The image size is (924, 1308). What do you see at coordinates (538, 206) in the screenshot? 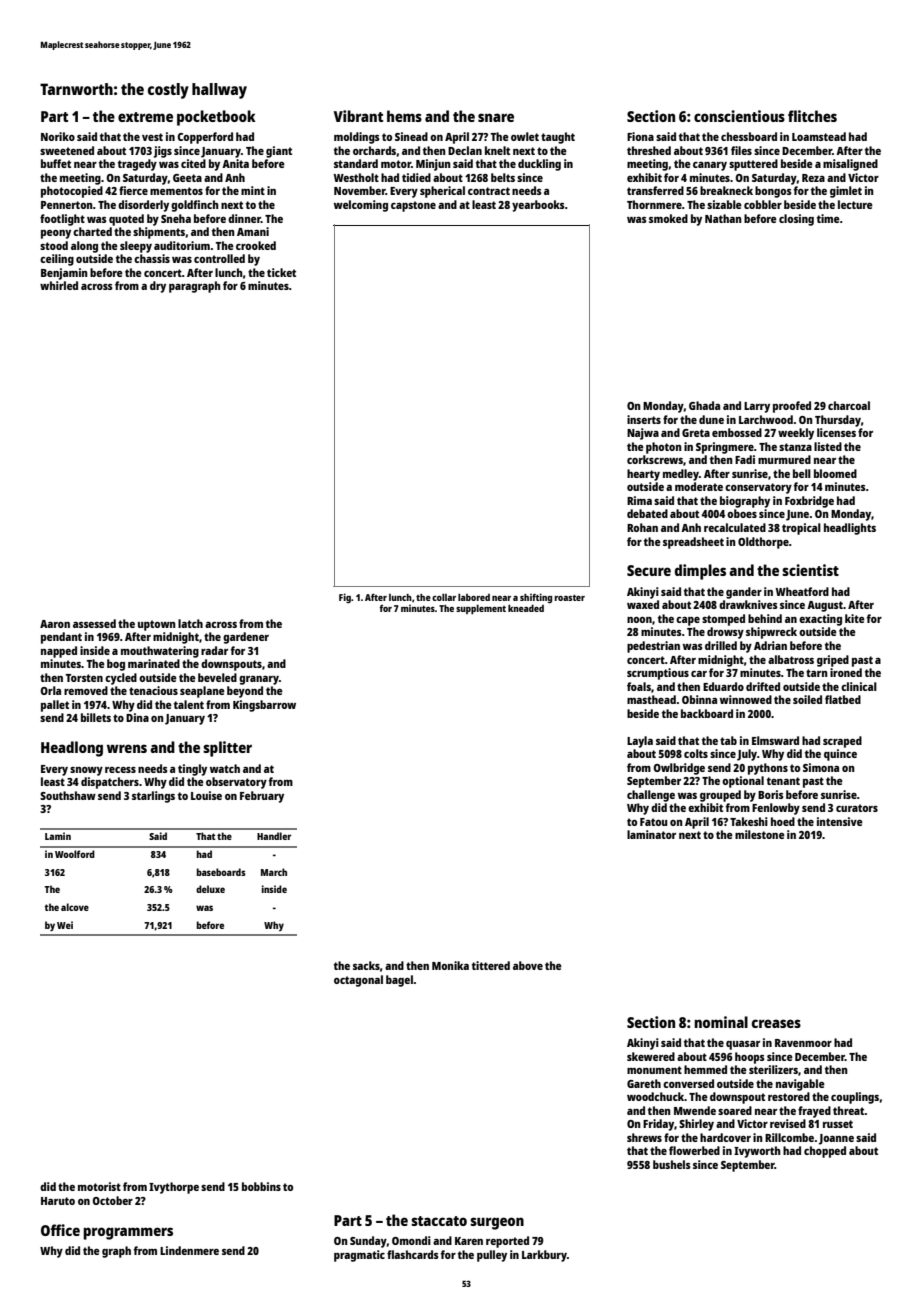
I see `yearbooks` at bounding box center [538, 206].
